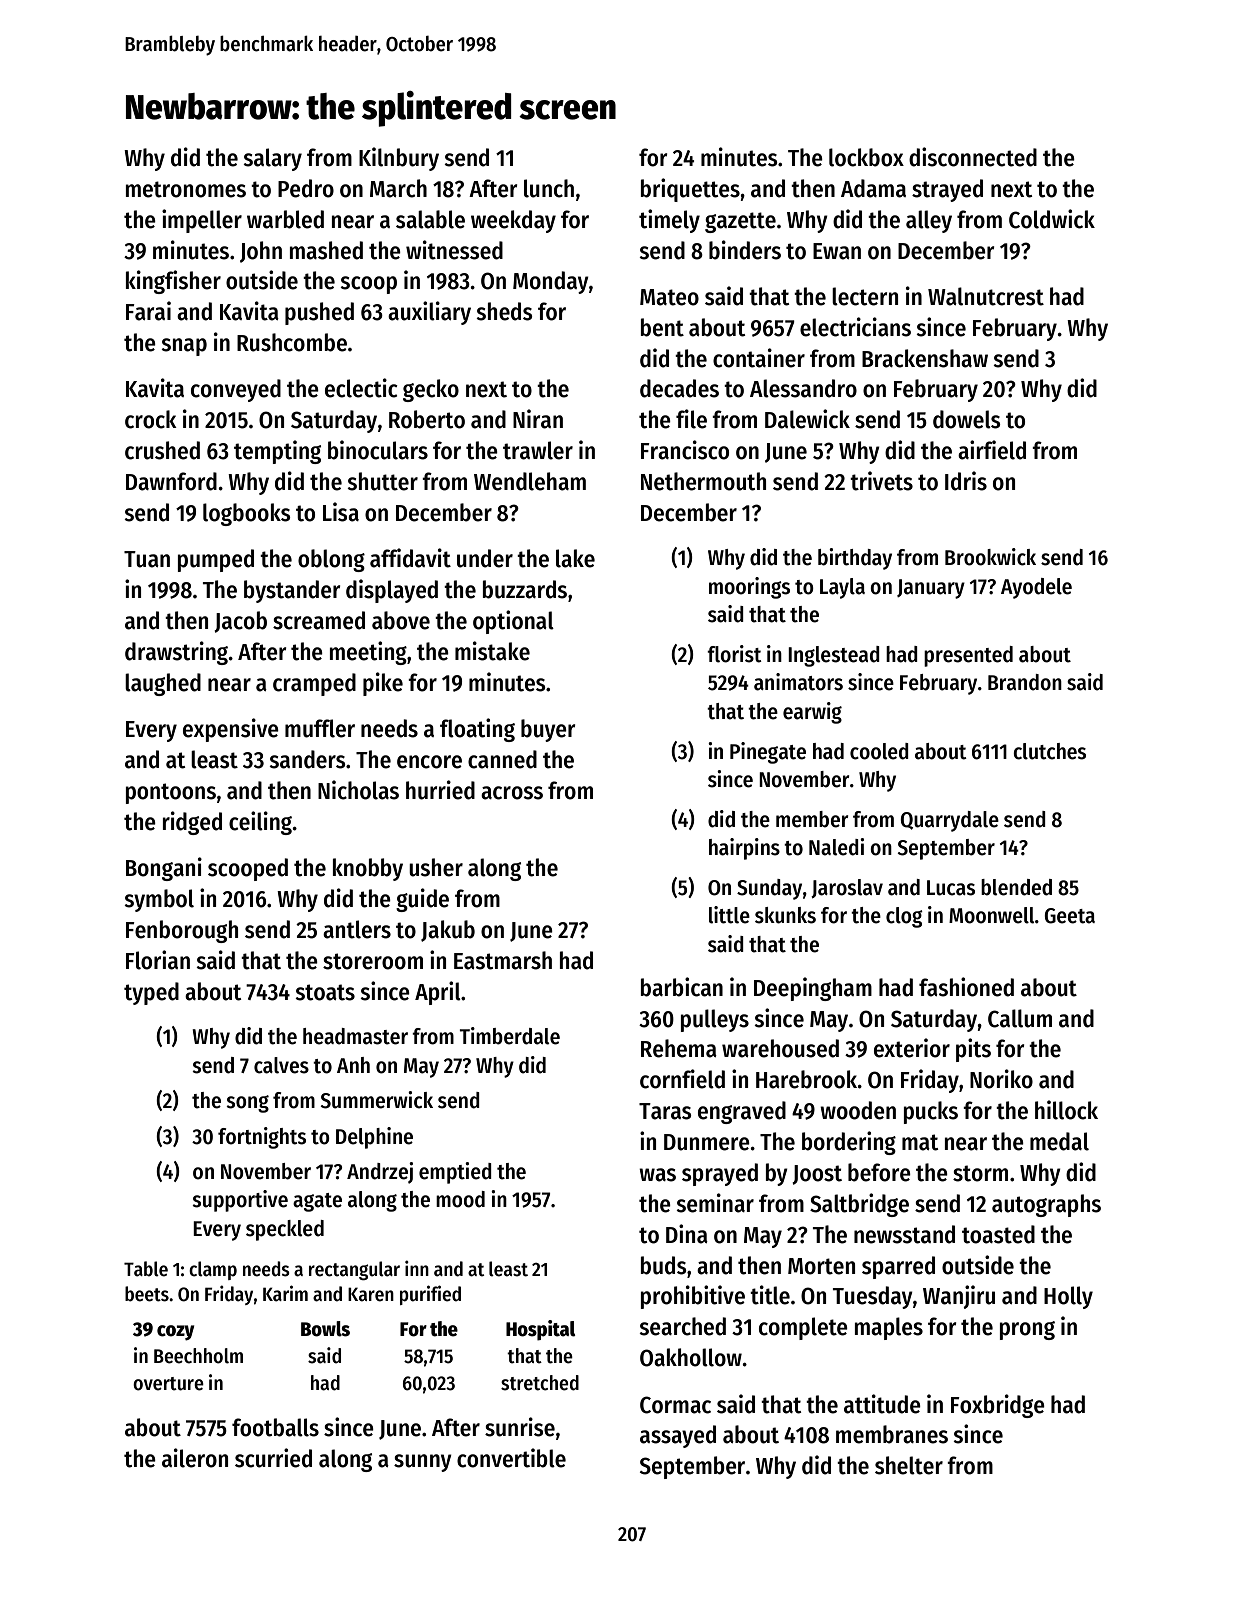 This document has width=1236, height=1599. I want to click on aileron, so click(195, 1458).
